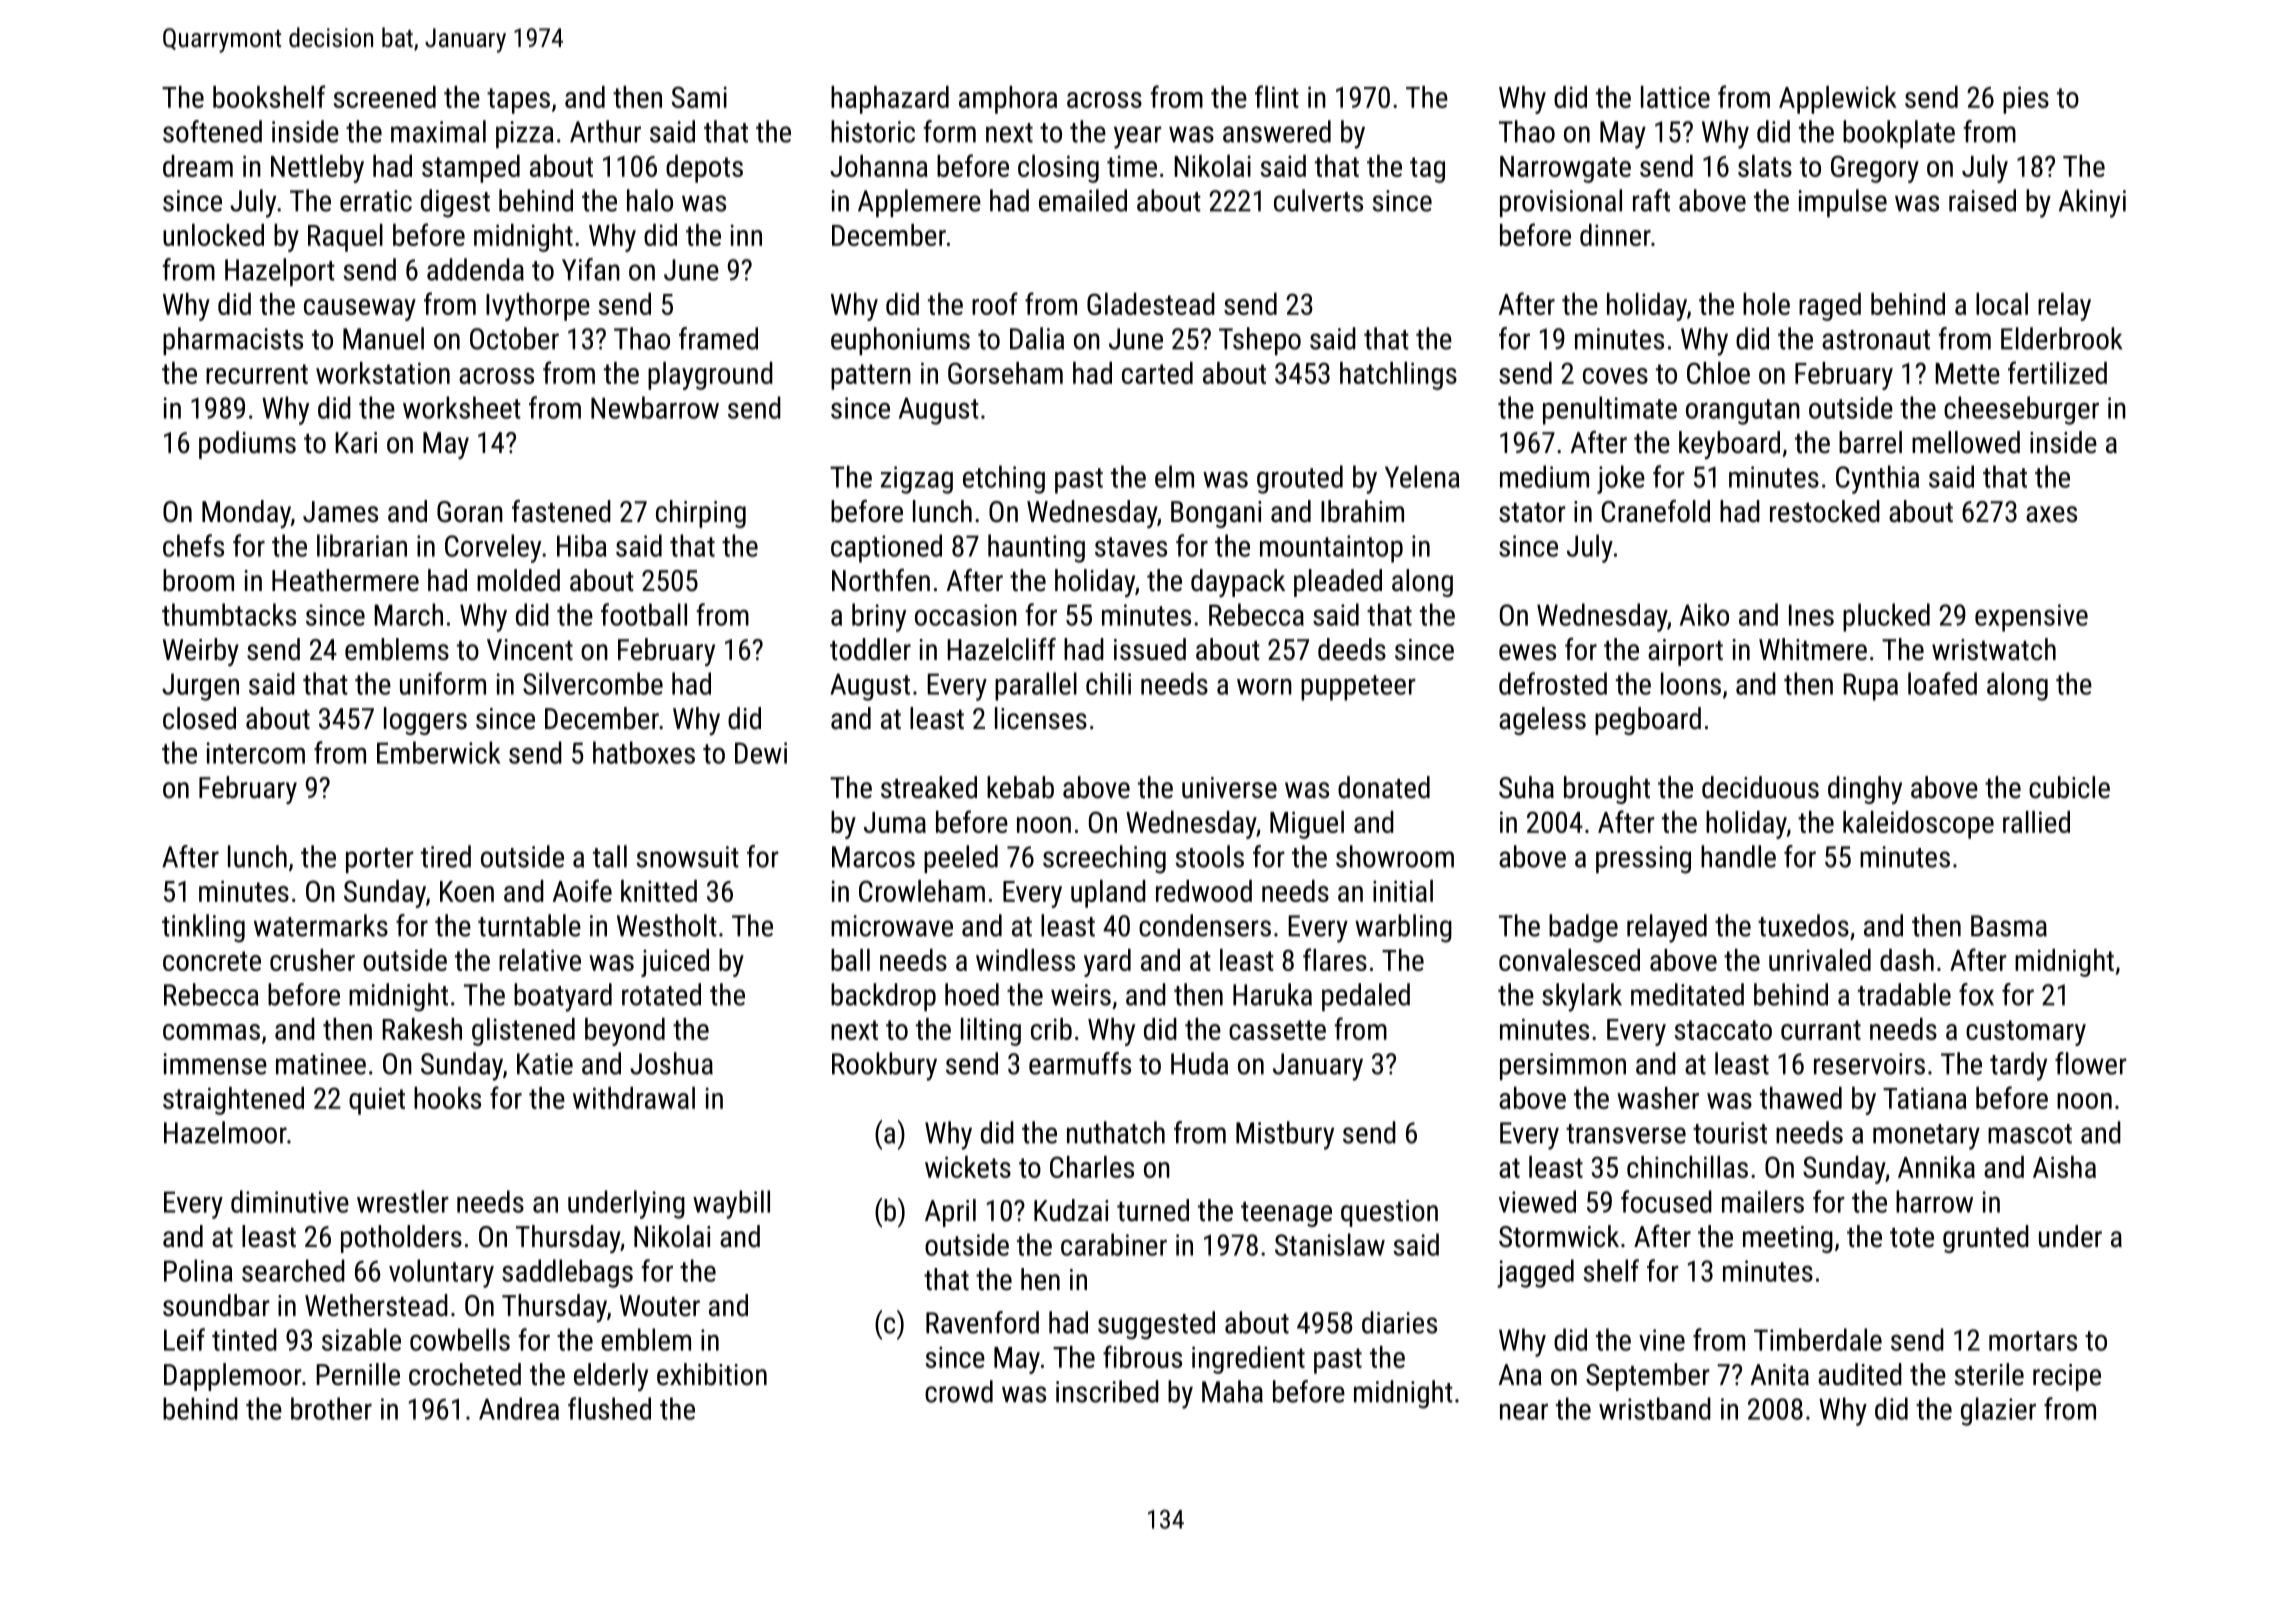 This page has width=2292, height=1620. Describe the element at coordinates (1655, 1408) in the page. I see `wristband` at that location.
